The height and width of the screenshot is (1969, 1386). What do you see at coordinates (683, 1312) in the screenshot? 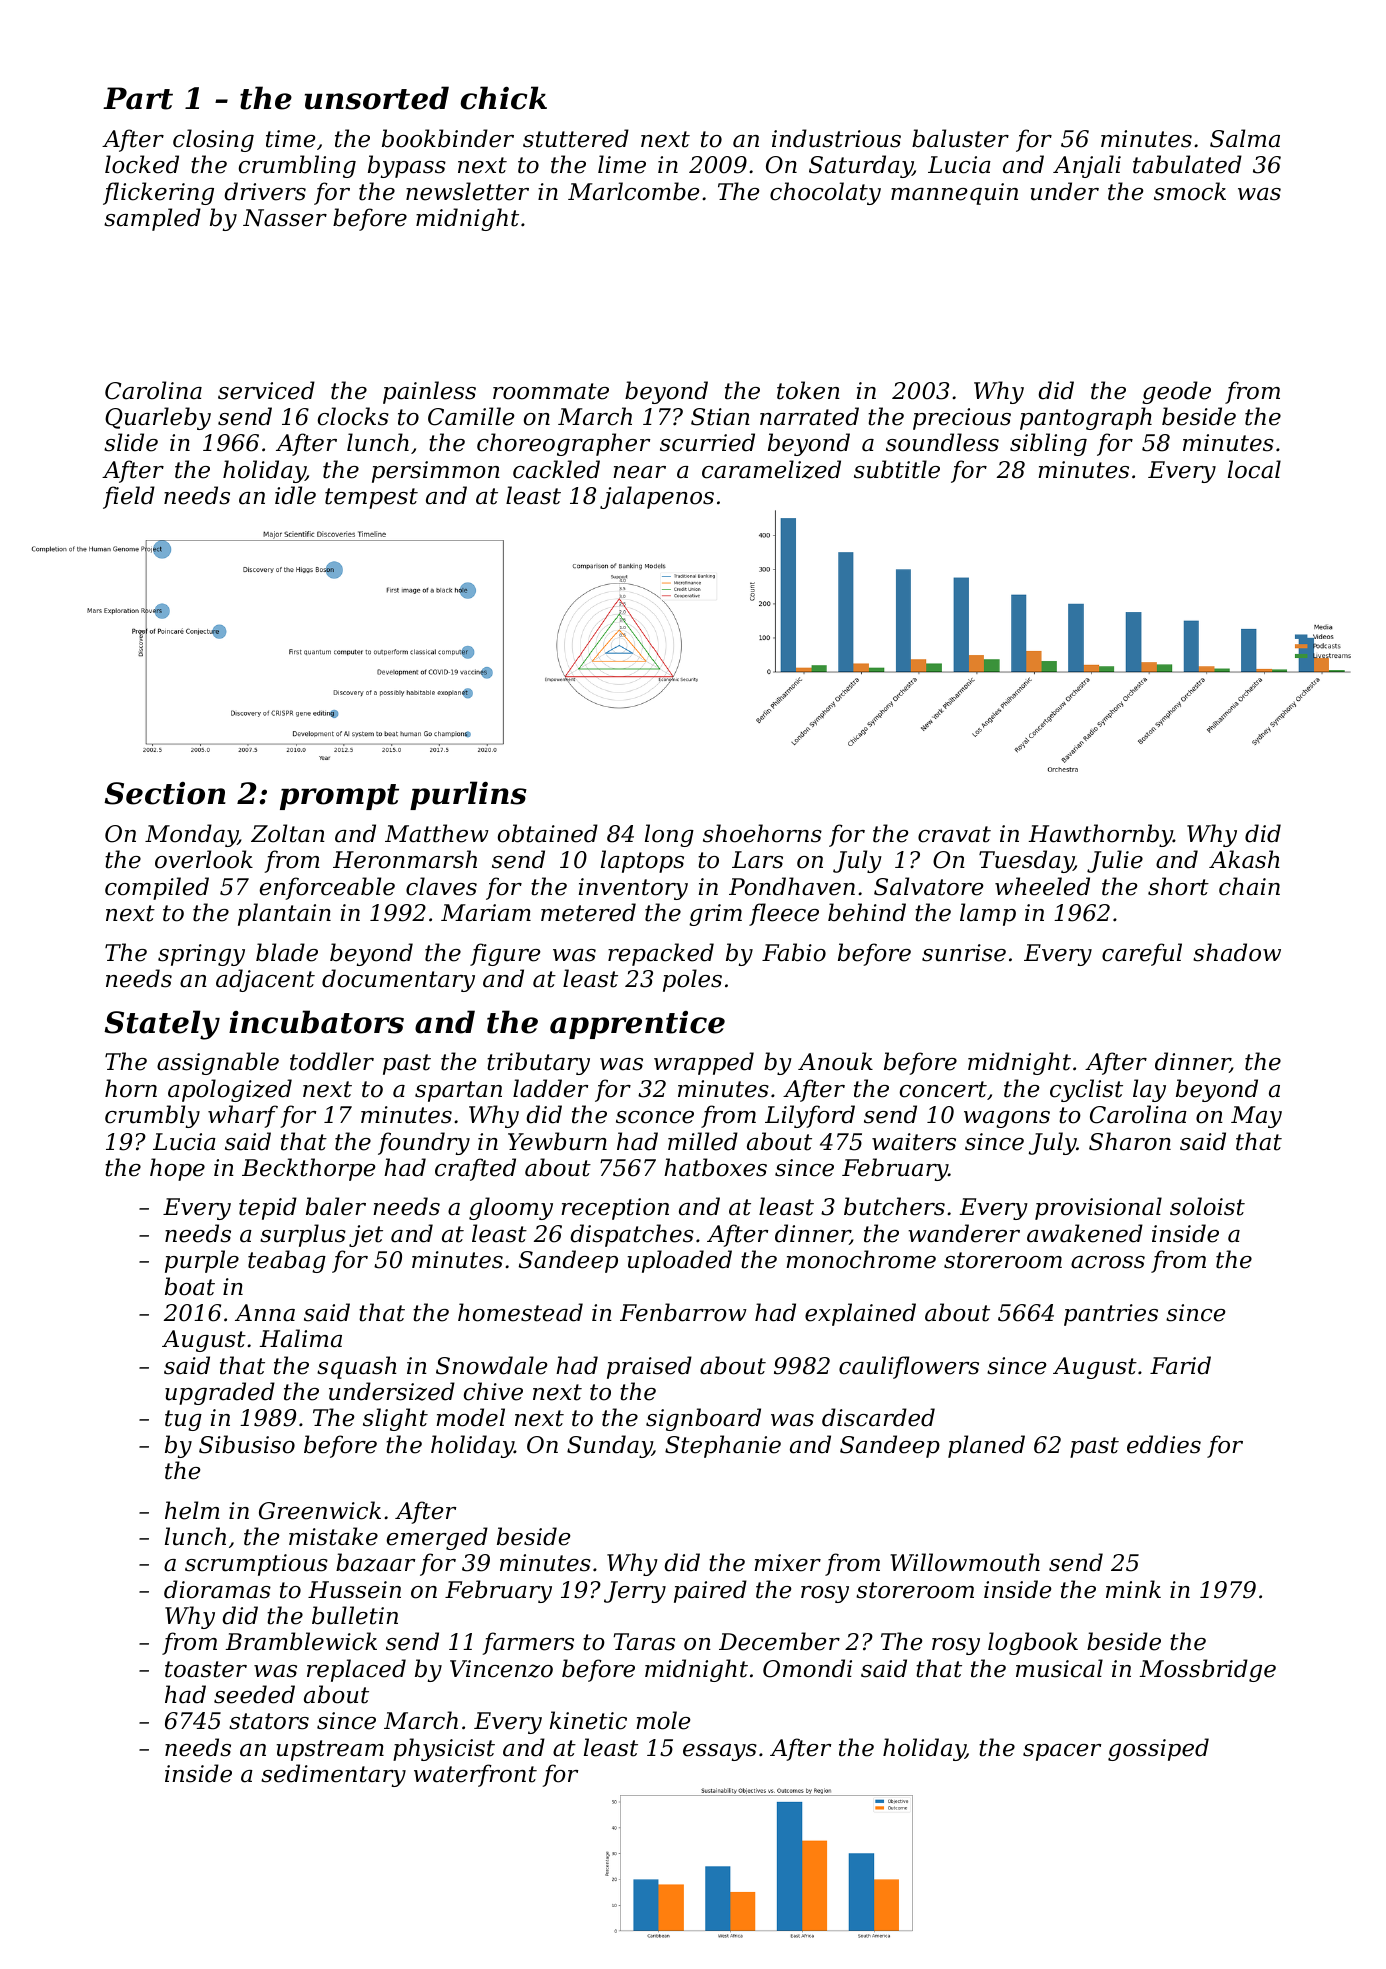
I see `Fenbarrow` at bounding box center [683, 1312].
